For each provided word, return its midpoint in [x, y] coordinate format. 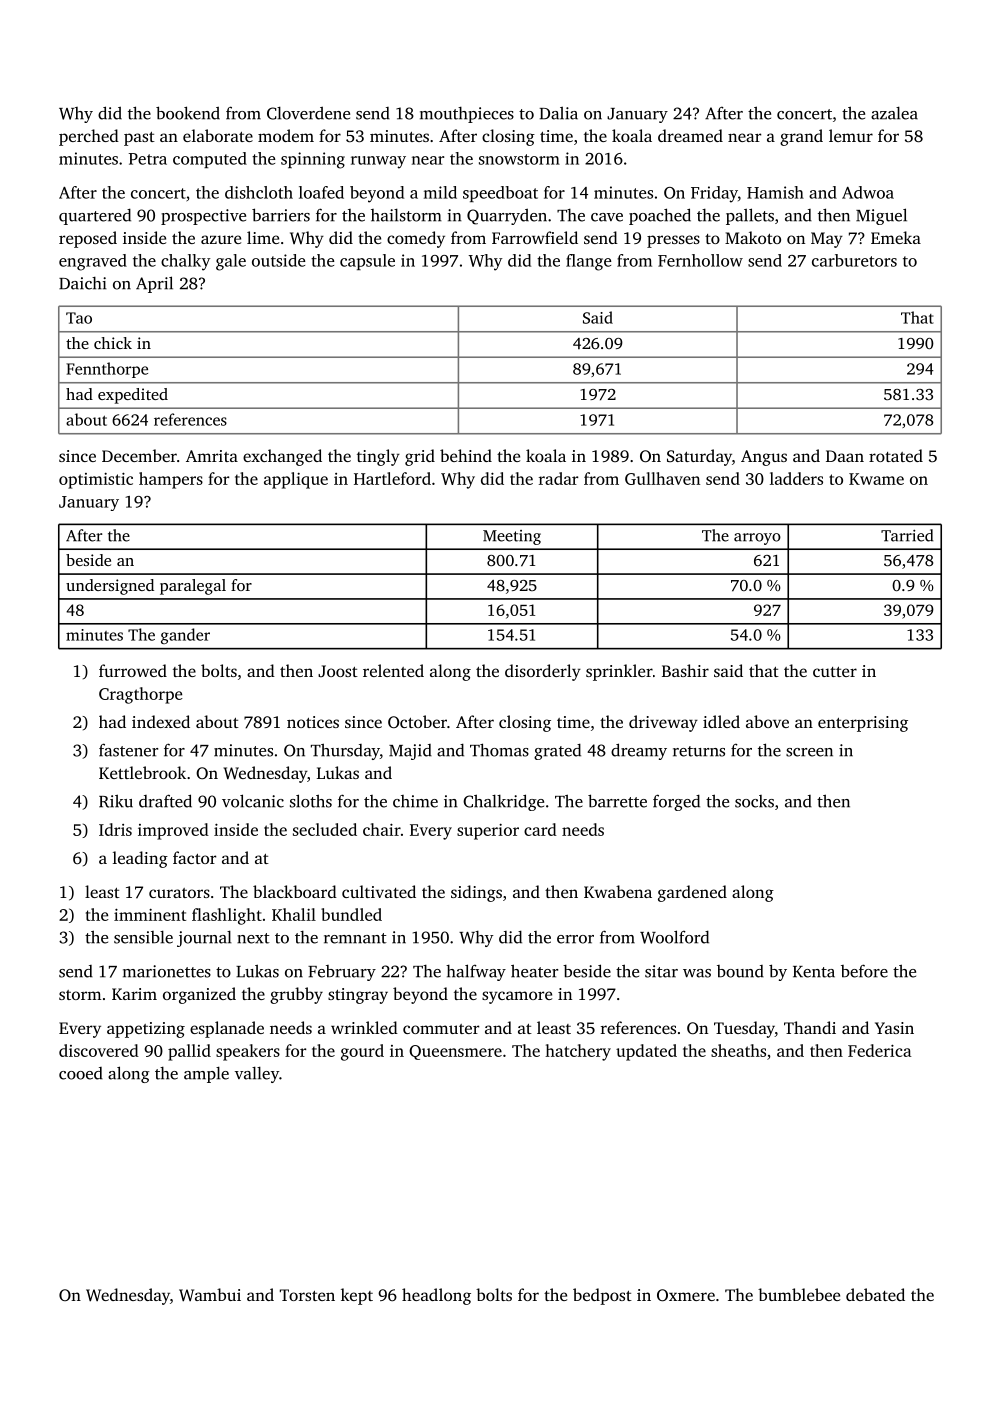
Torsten [307, 1295]
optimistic [96, 480]
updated [646, 1052]
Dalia [558, 113]
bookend [188, 113]
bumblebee [799, 1294]
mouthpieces [467, 115]
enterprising [863, 724]
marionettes [167, 971]
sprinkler [619, 672]
